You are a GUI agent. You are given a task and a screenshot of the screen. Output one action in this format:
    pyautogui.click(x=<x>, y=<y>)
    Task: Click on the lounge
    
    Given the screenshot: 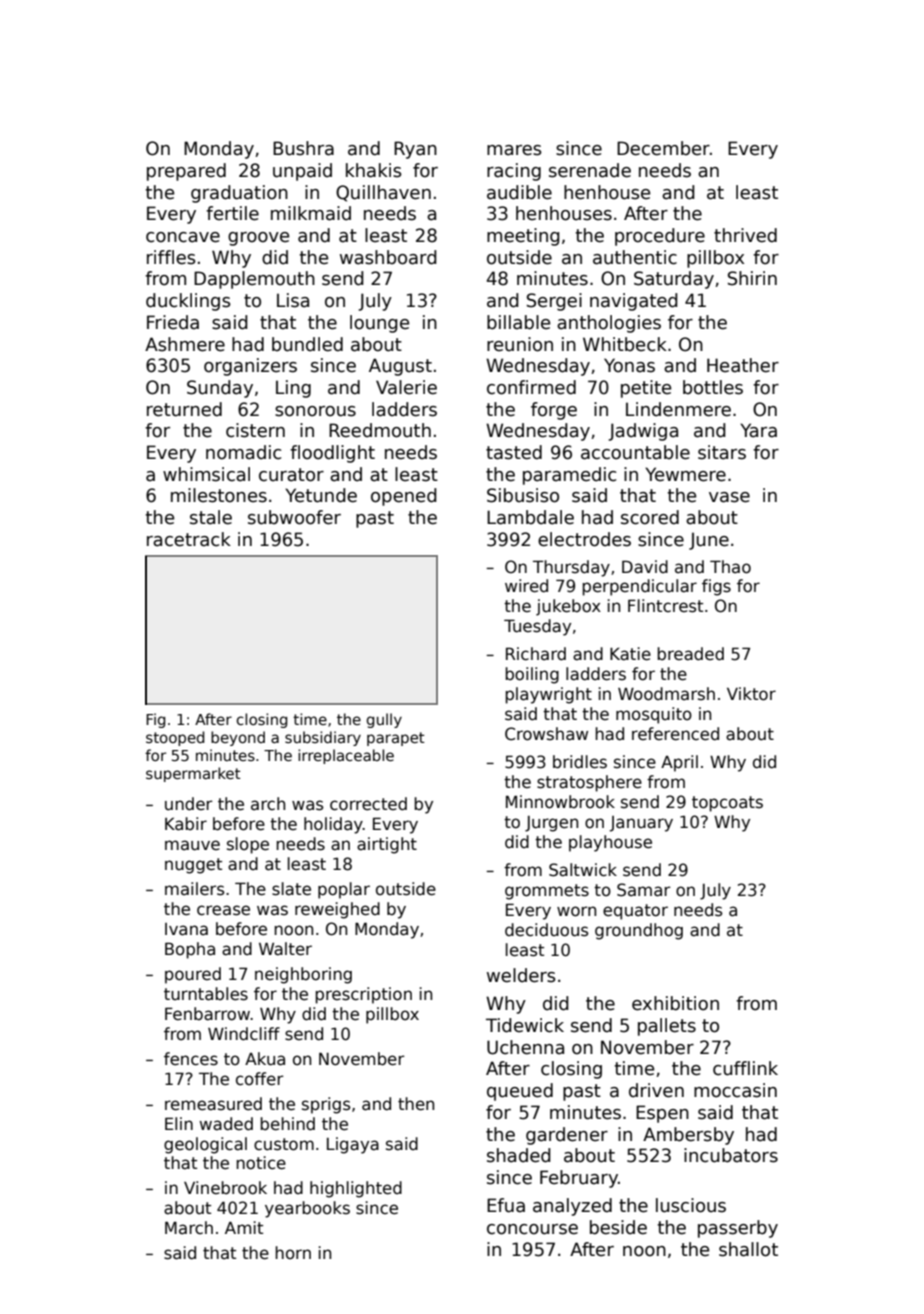 What is the action you would take?
    pyautogui.click(x=379, y=324)
